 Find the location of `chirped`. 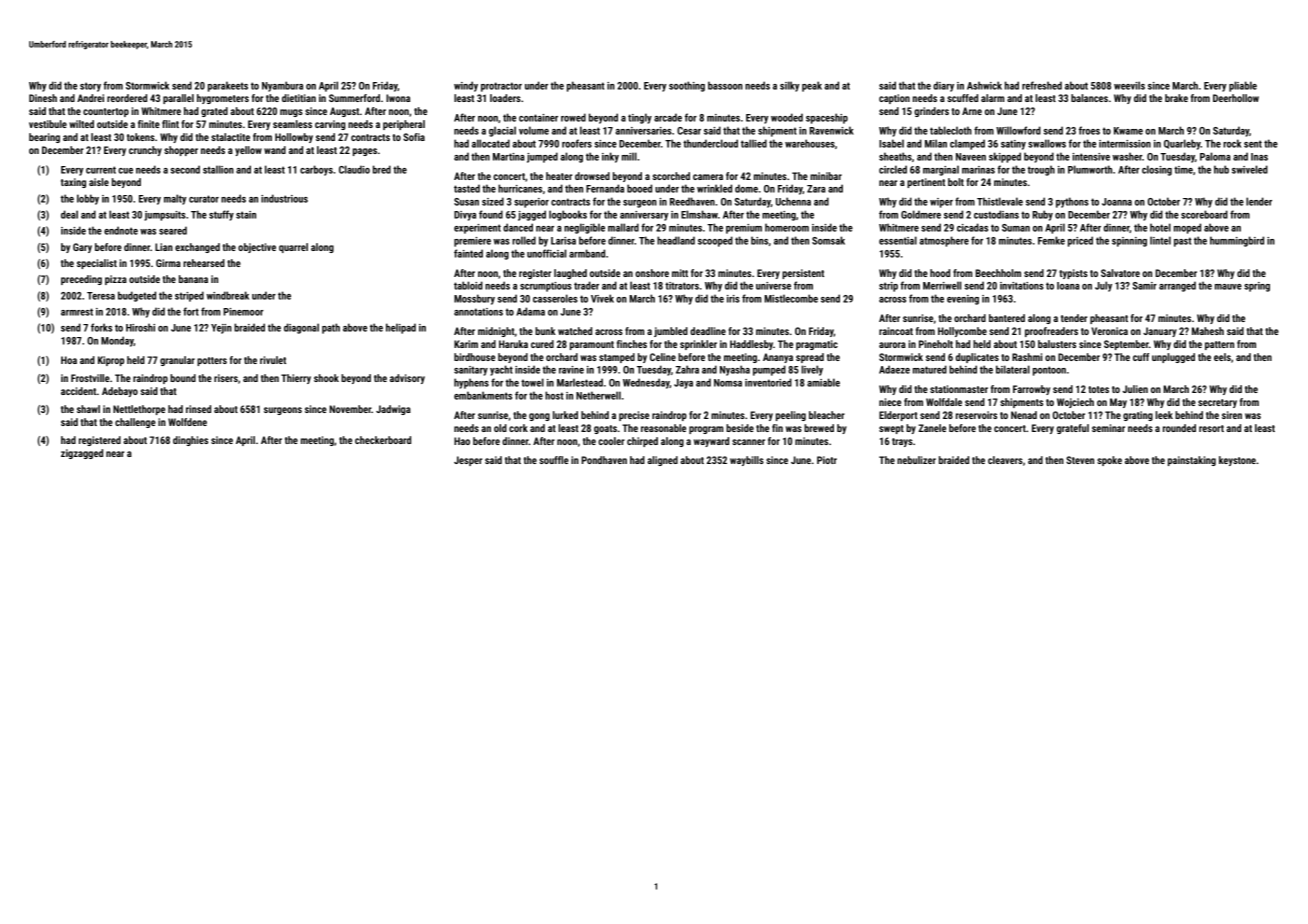

chirped is located at coordinates (642, 442).
